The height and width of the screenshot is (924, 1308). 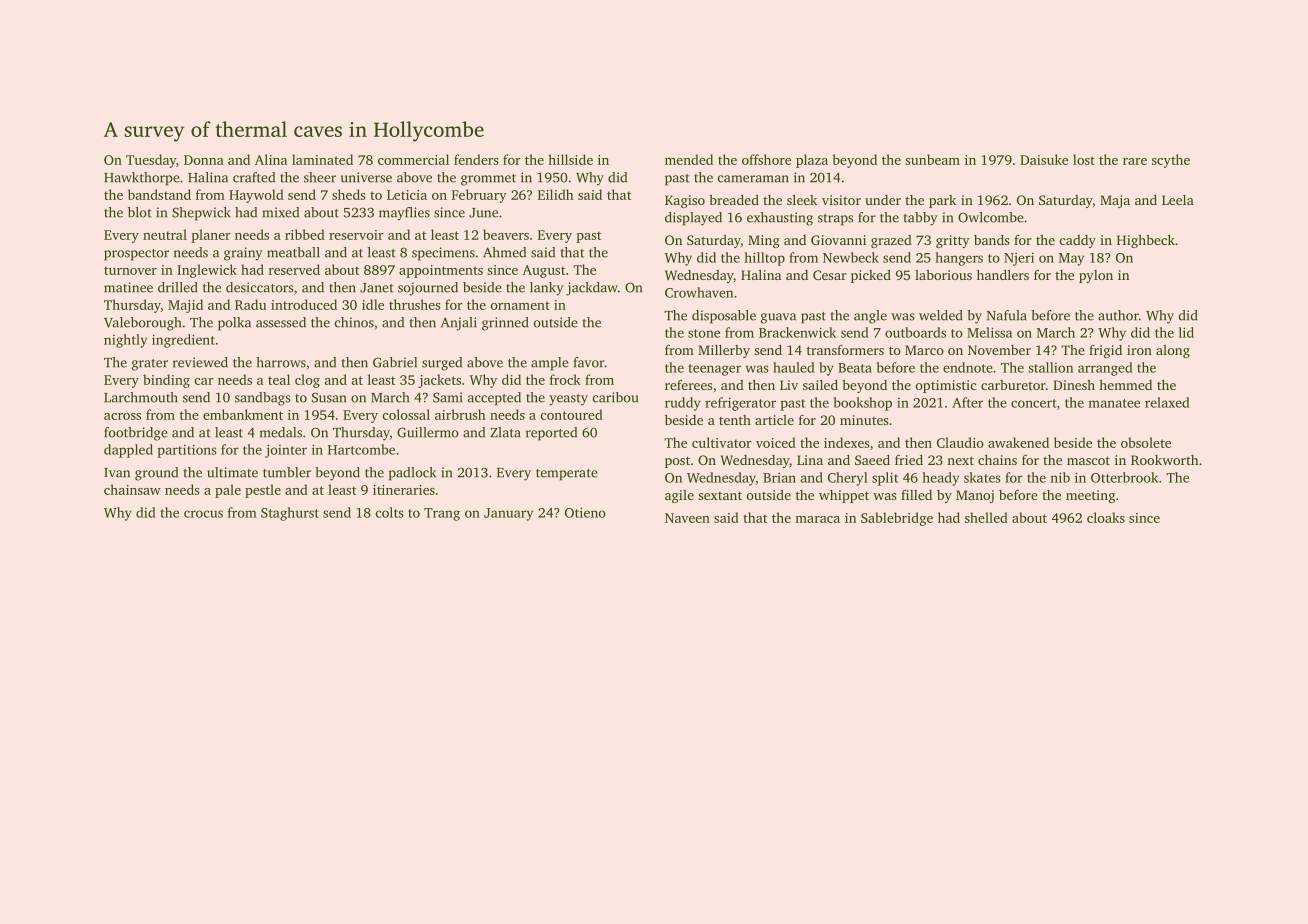 I want to click on Guillermo, so click(x=428, y=432).
